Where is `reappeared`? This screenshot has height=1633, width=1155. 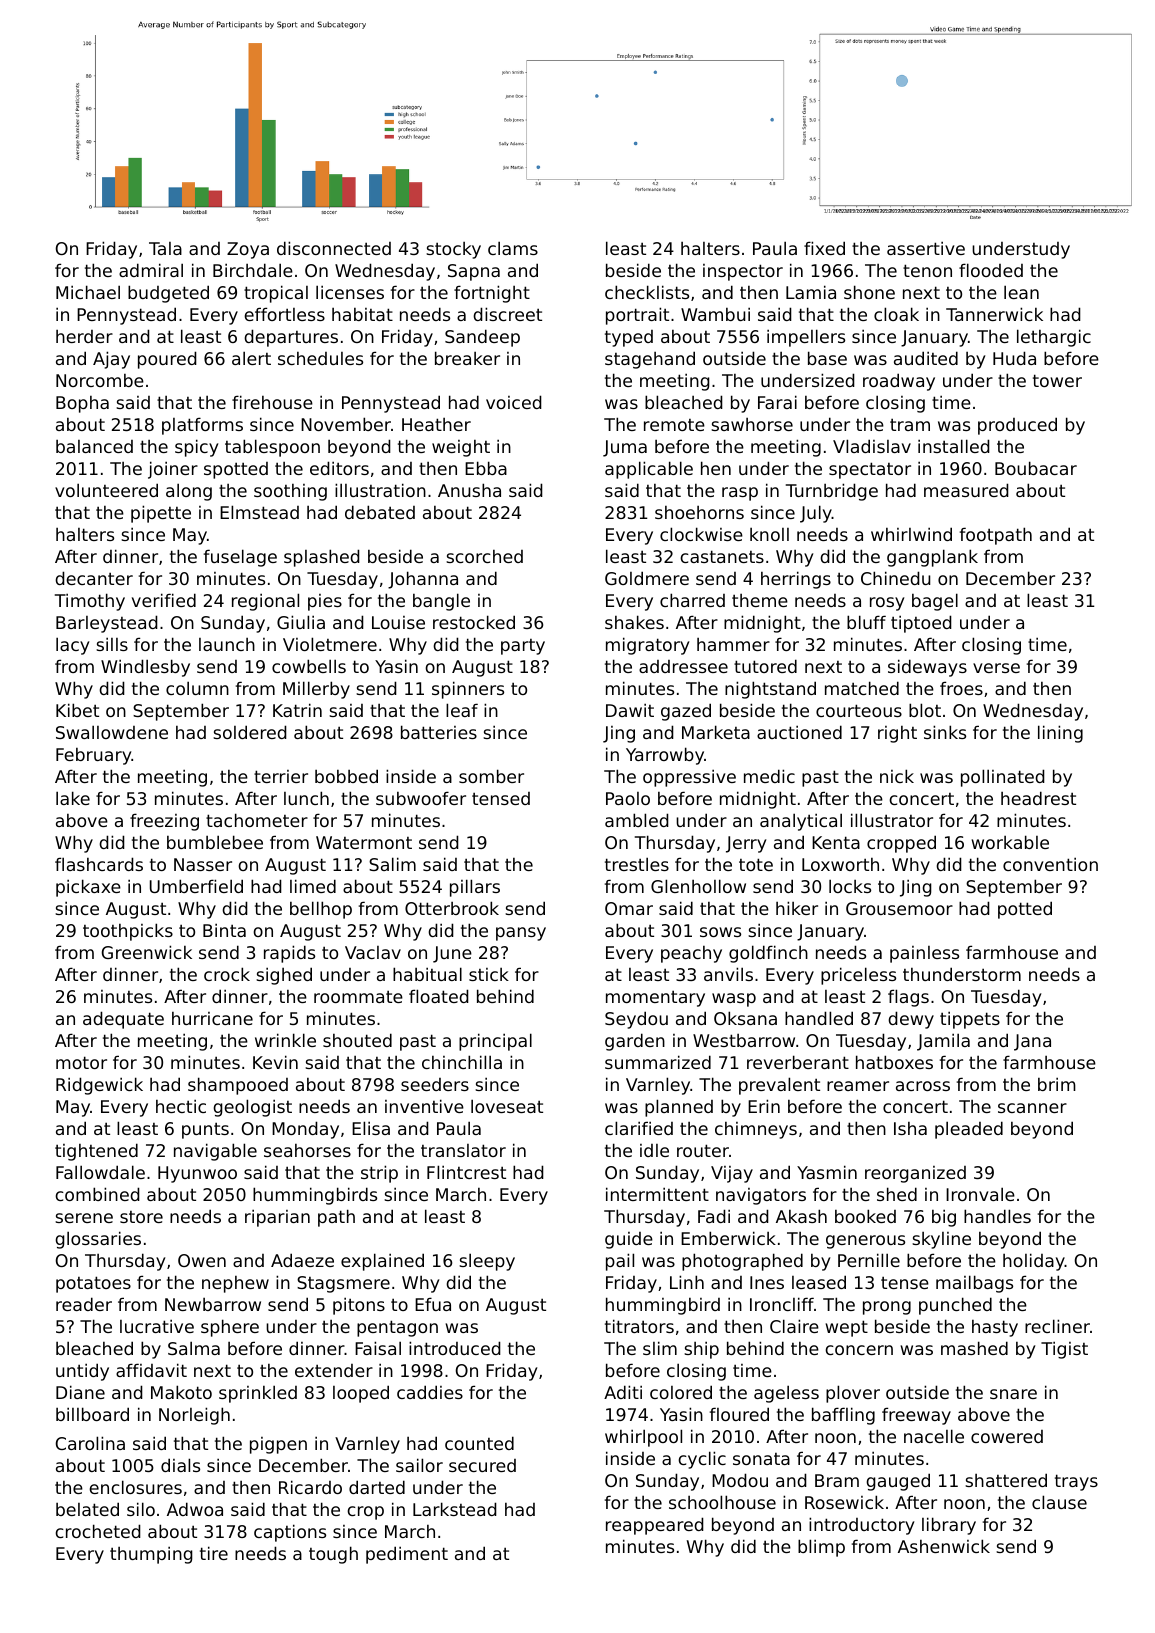 reappeared is located at coordinates (655, 1526).
